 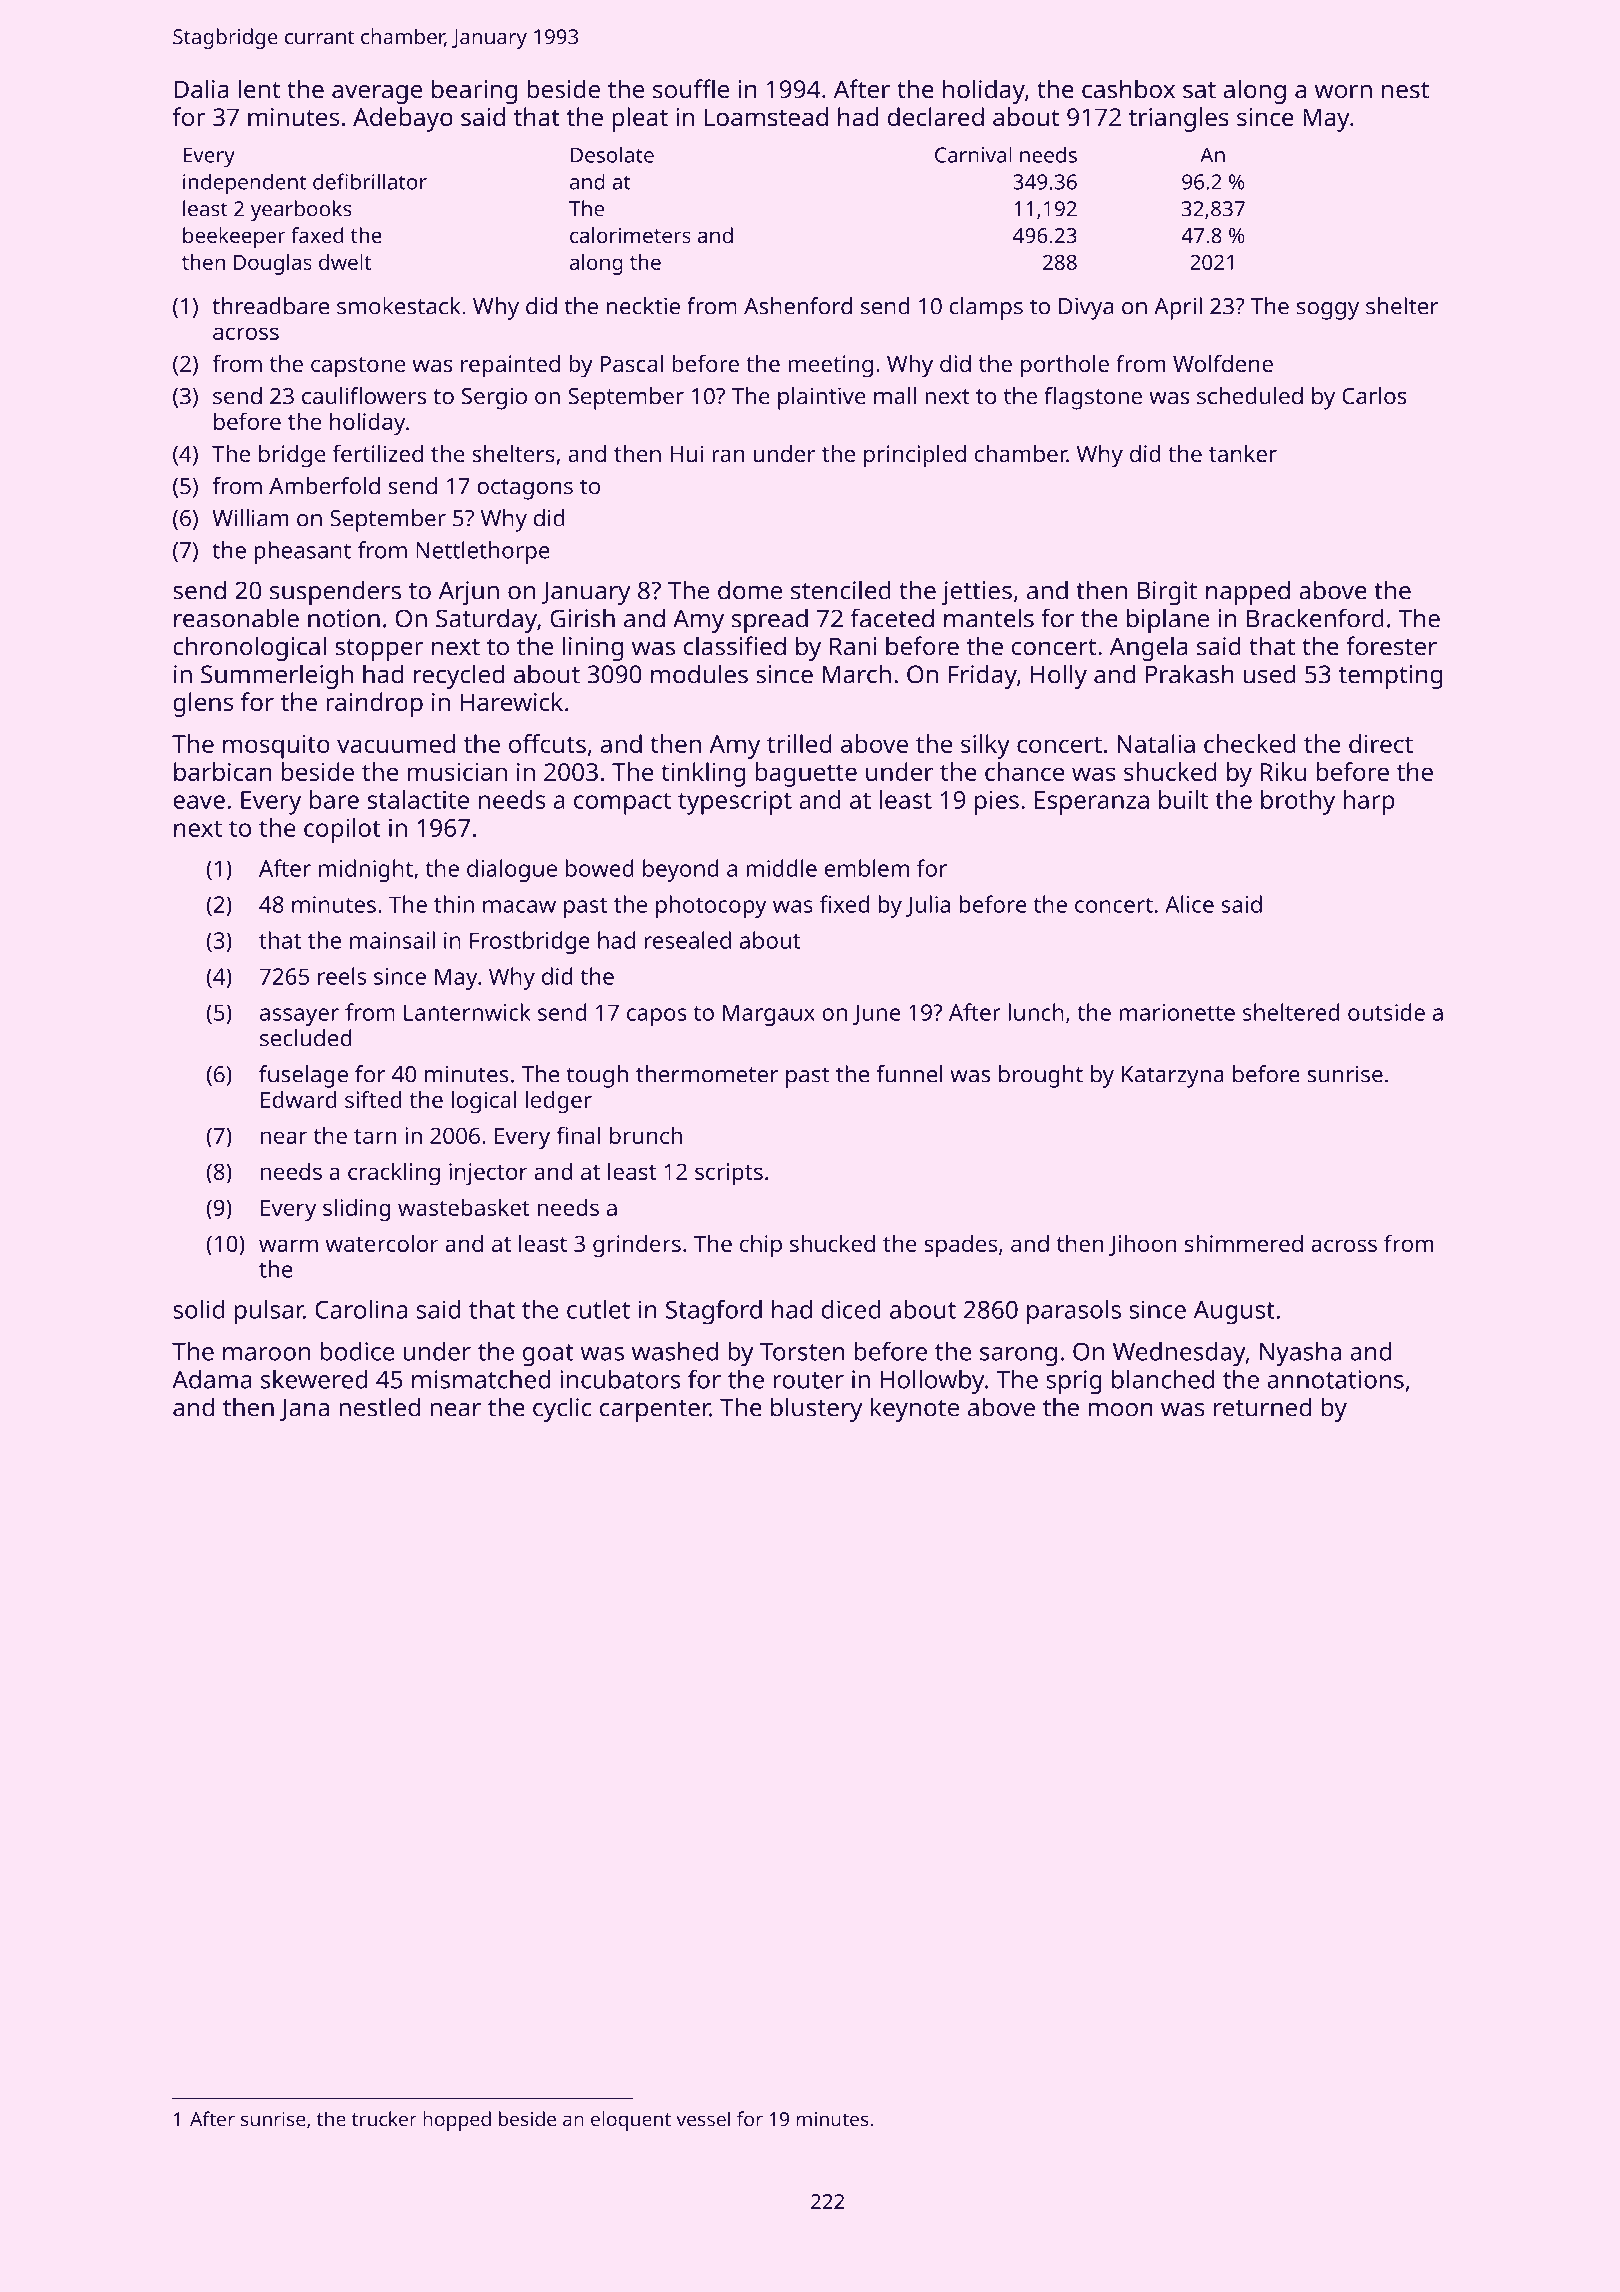 I want to click on plaintive, so click(x=822, y=398).
